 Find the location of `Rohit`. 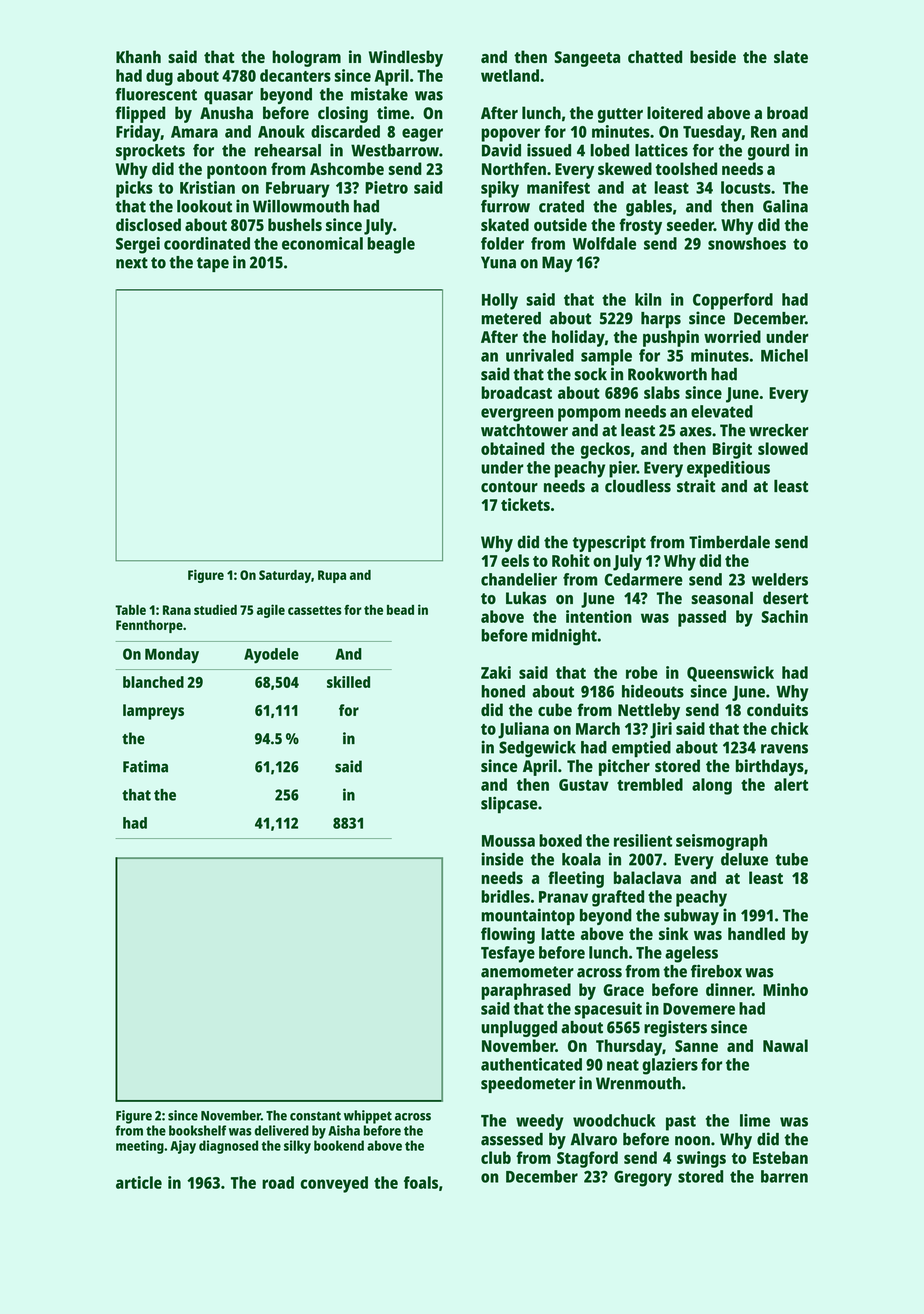

Rohit is located at coordinates (571, 560).
